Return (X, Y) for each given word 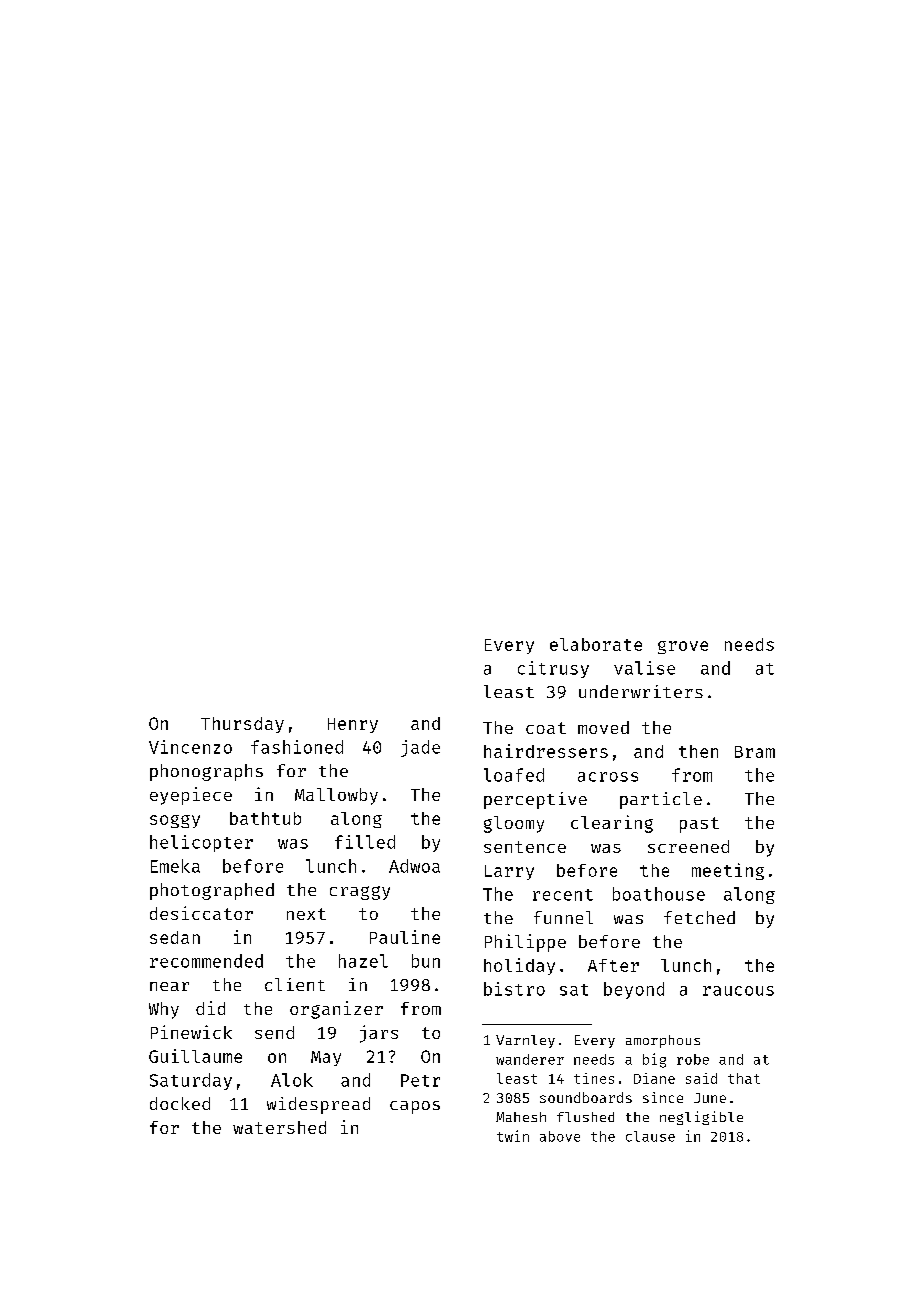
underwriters (641, 691)
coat (546, 728)
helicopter (201, 843)
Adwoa (414, 866)
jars (379, 1034)
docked (180, 1103)
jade (420, 748)
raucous (738, 991)
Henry (353, 725)
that (744, 1078)
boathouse (659, 894)
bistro (514, 989)
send (274, 1032)
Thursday (242, 725)
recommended (206, 961)
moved (603, 727)
